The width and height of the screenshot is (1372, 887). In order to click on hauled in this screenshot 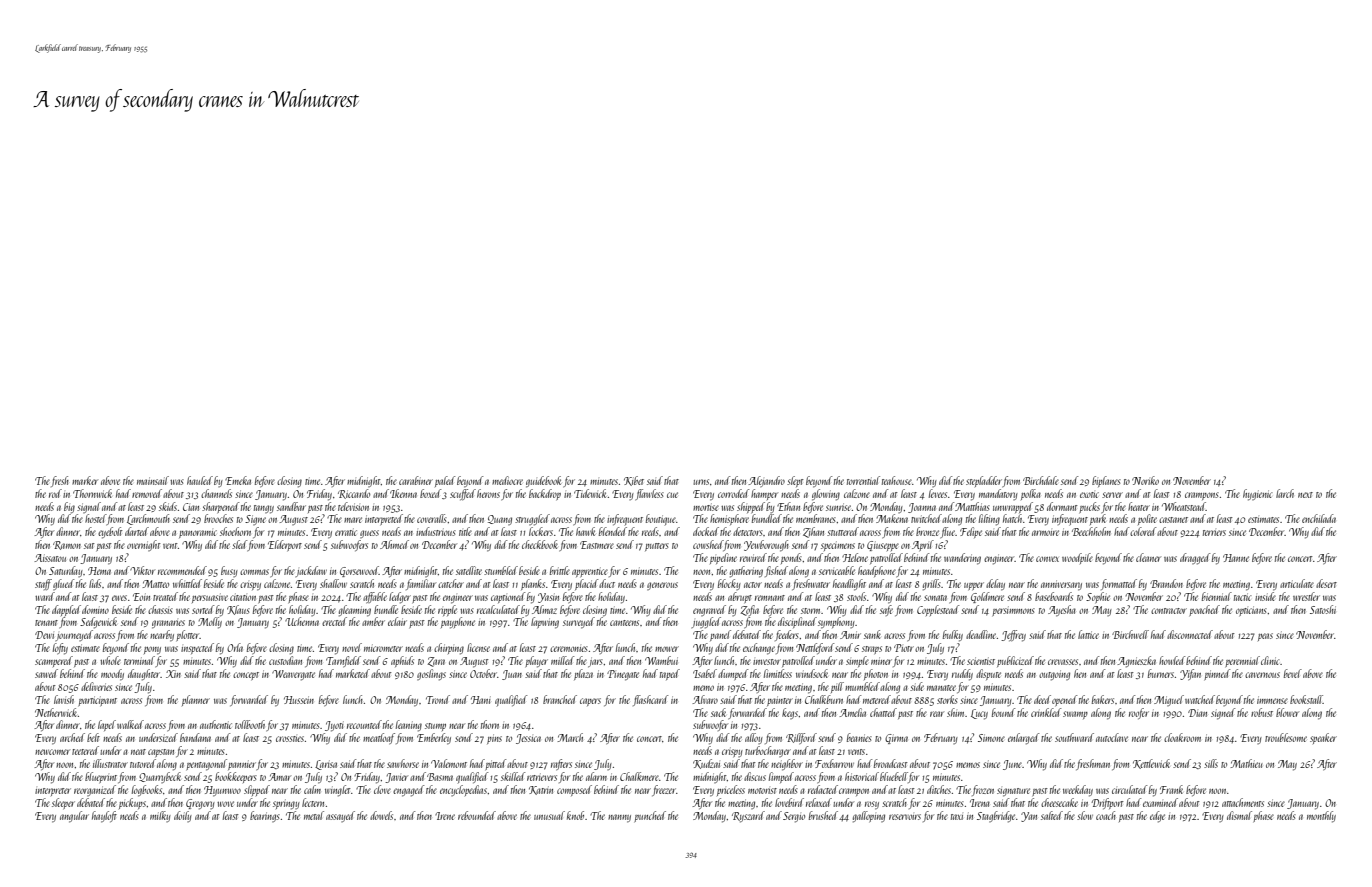, I will do `click(200, 480)`.
